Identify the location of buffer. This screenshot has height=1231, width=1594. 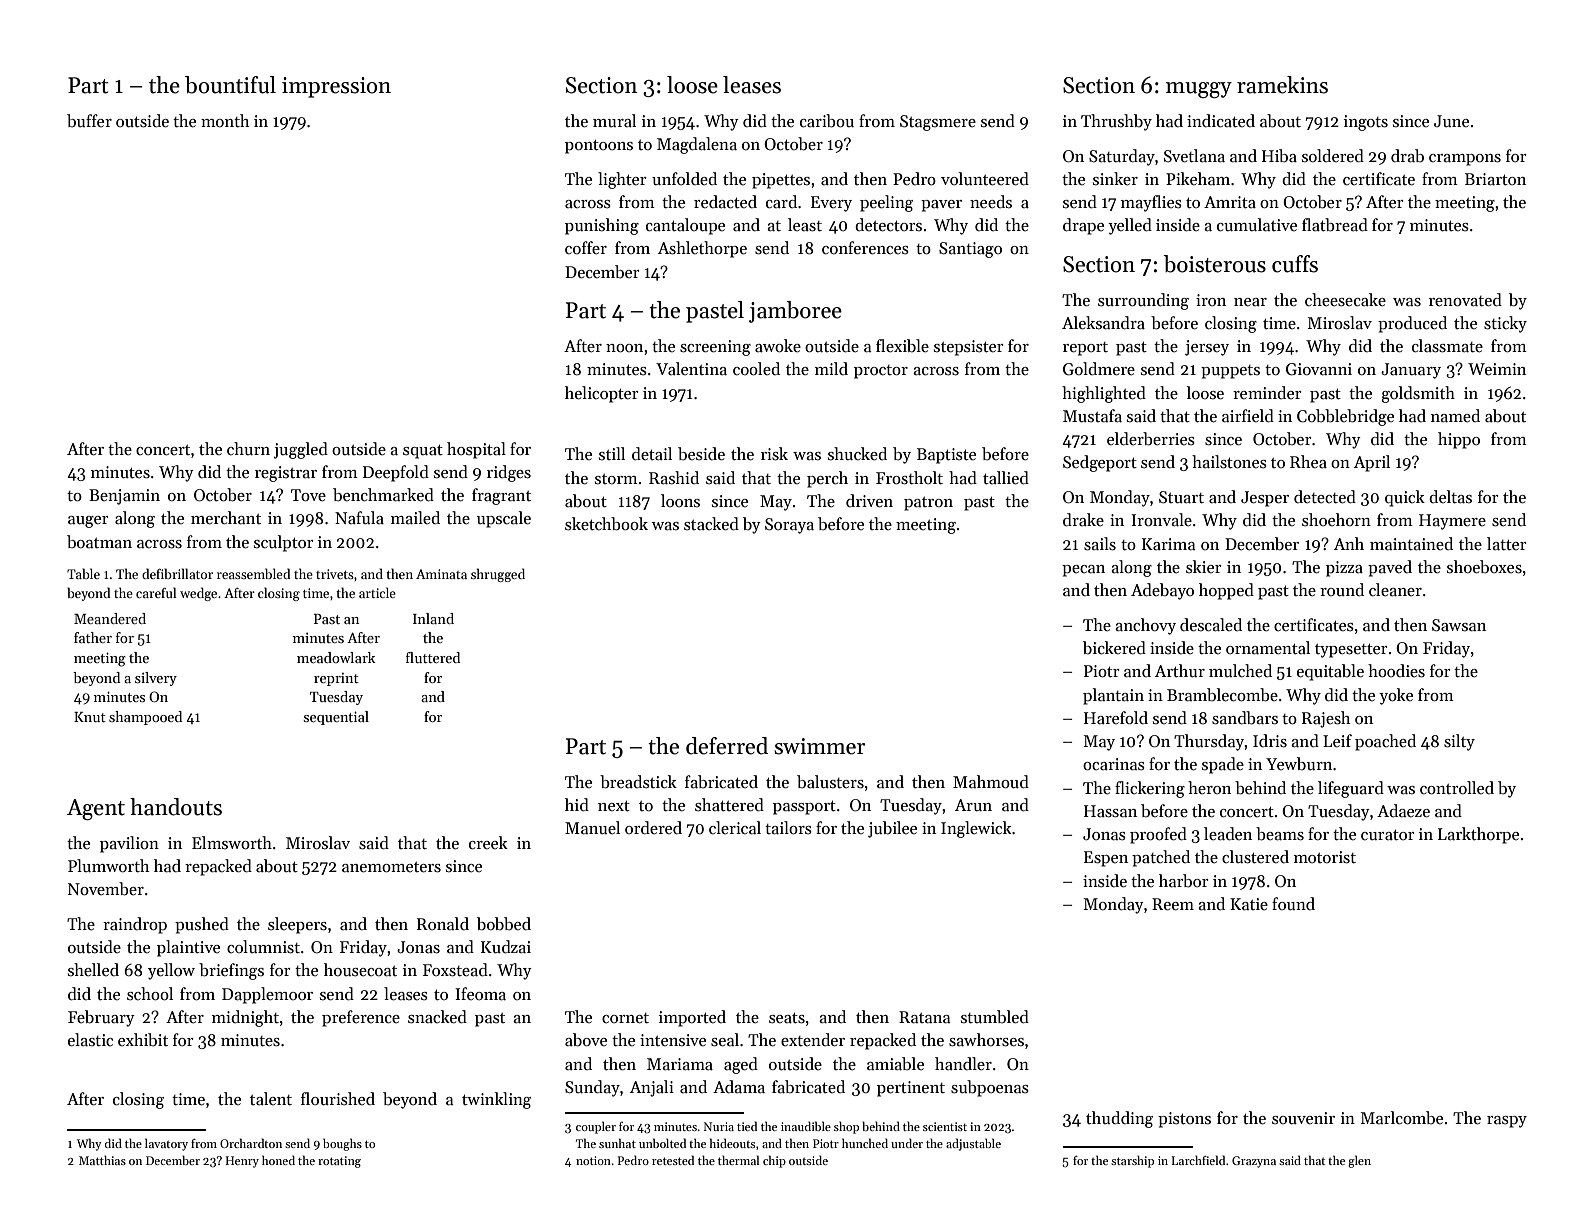
(89, 121).
